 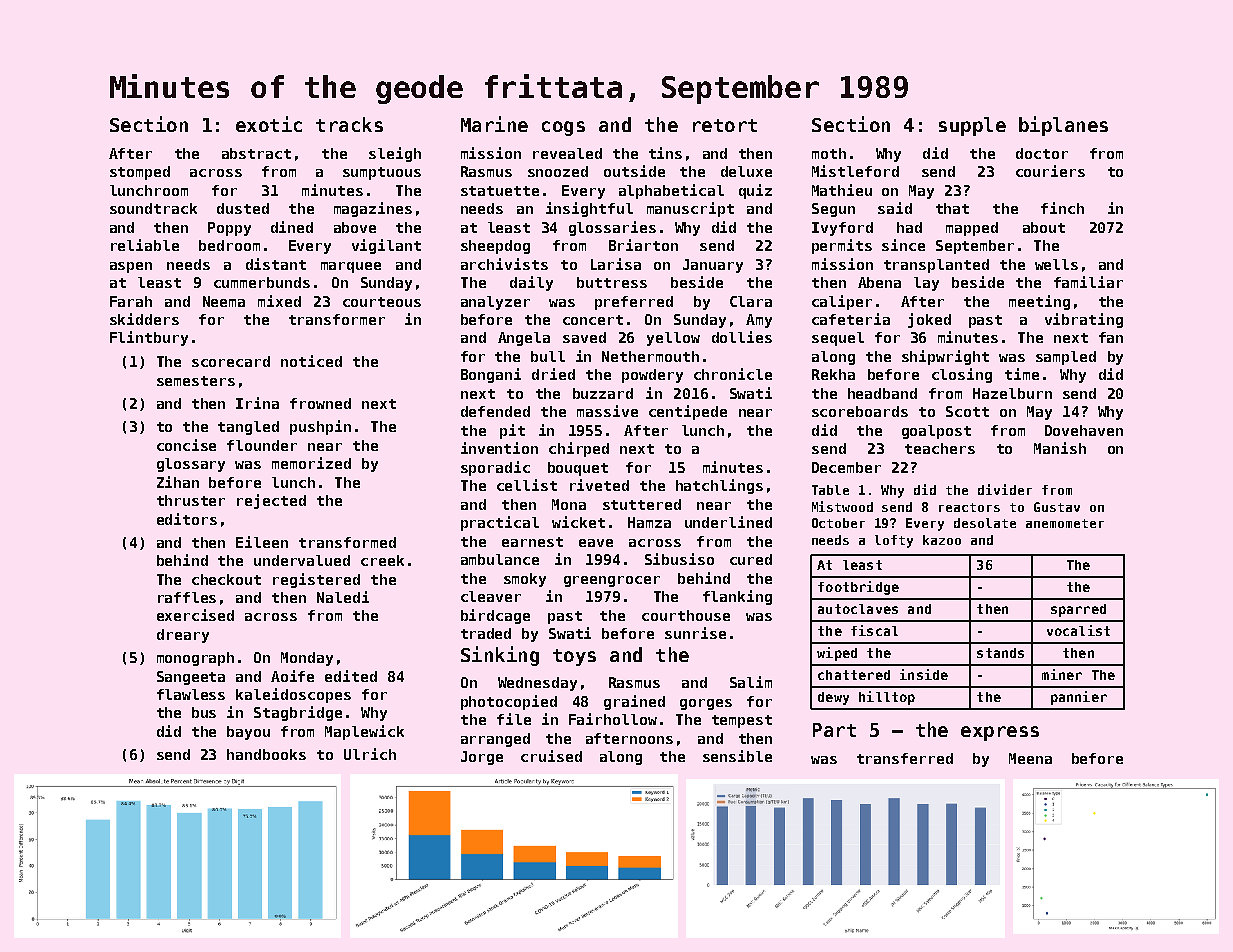 What do you see at coordinates (298, 713) in the screenshot?
I see `Stagbridge` at bounding box center [298, 713].
